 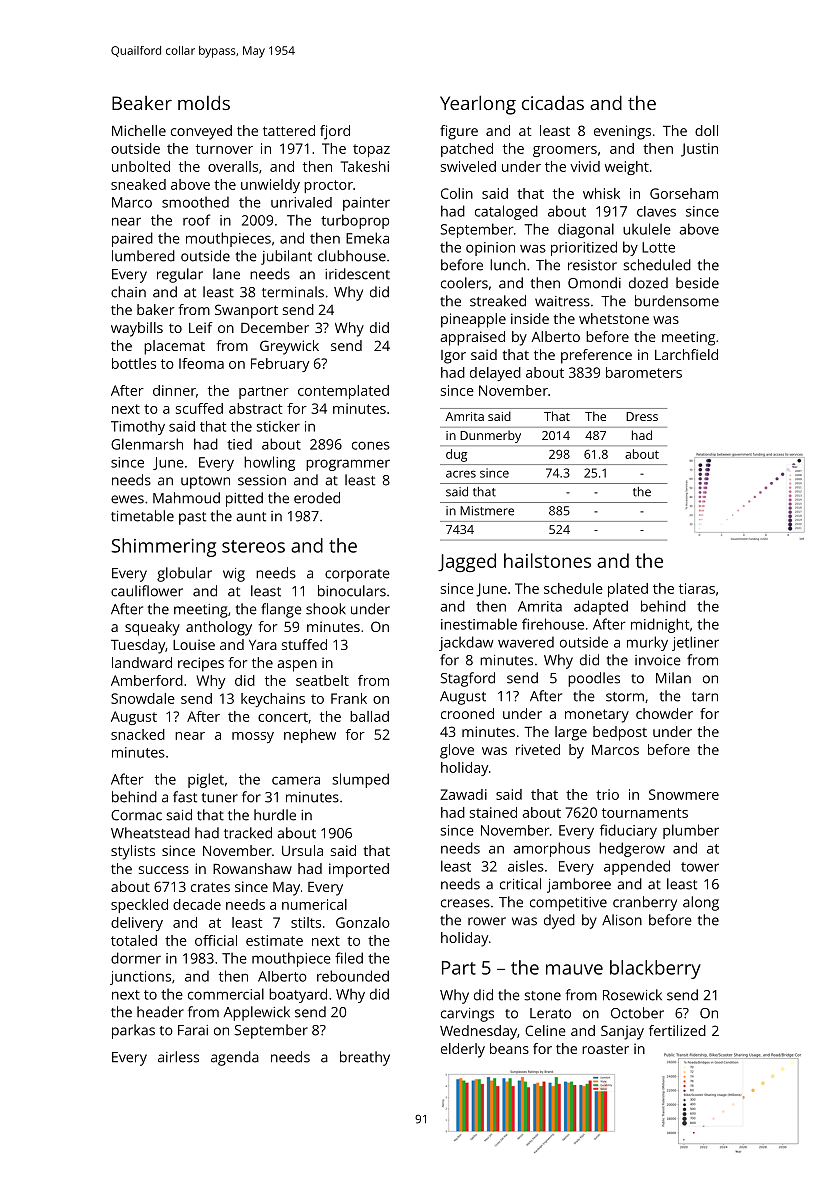 What do you see at coordinates (509, 1048) in the screenshot?
I see `beans` at bounding box center [509, 1048].
